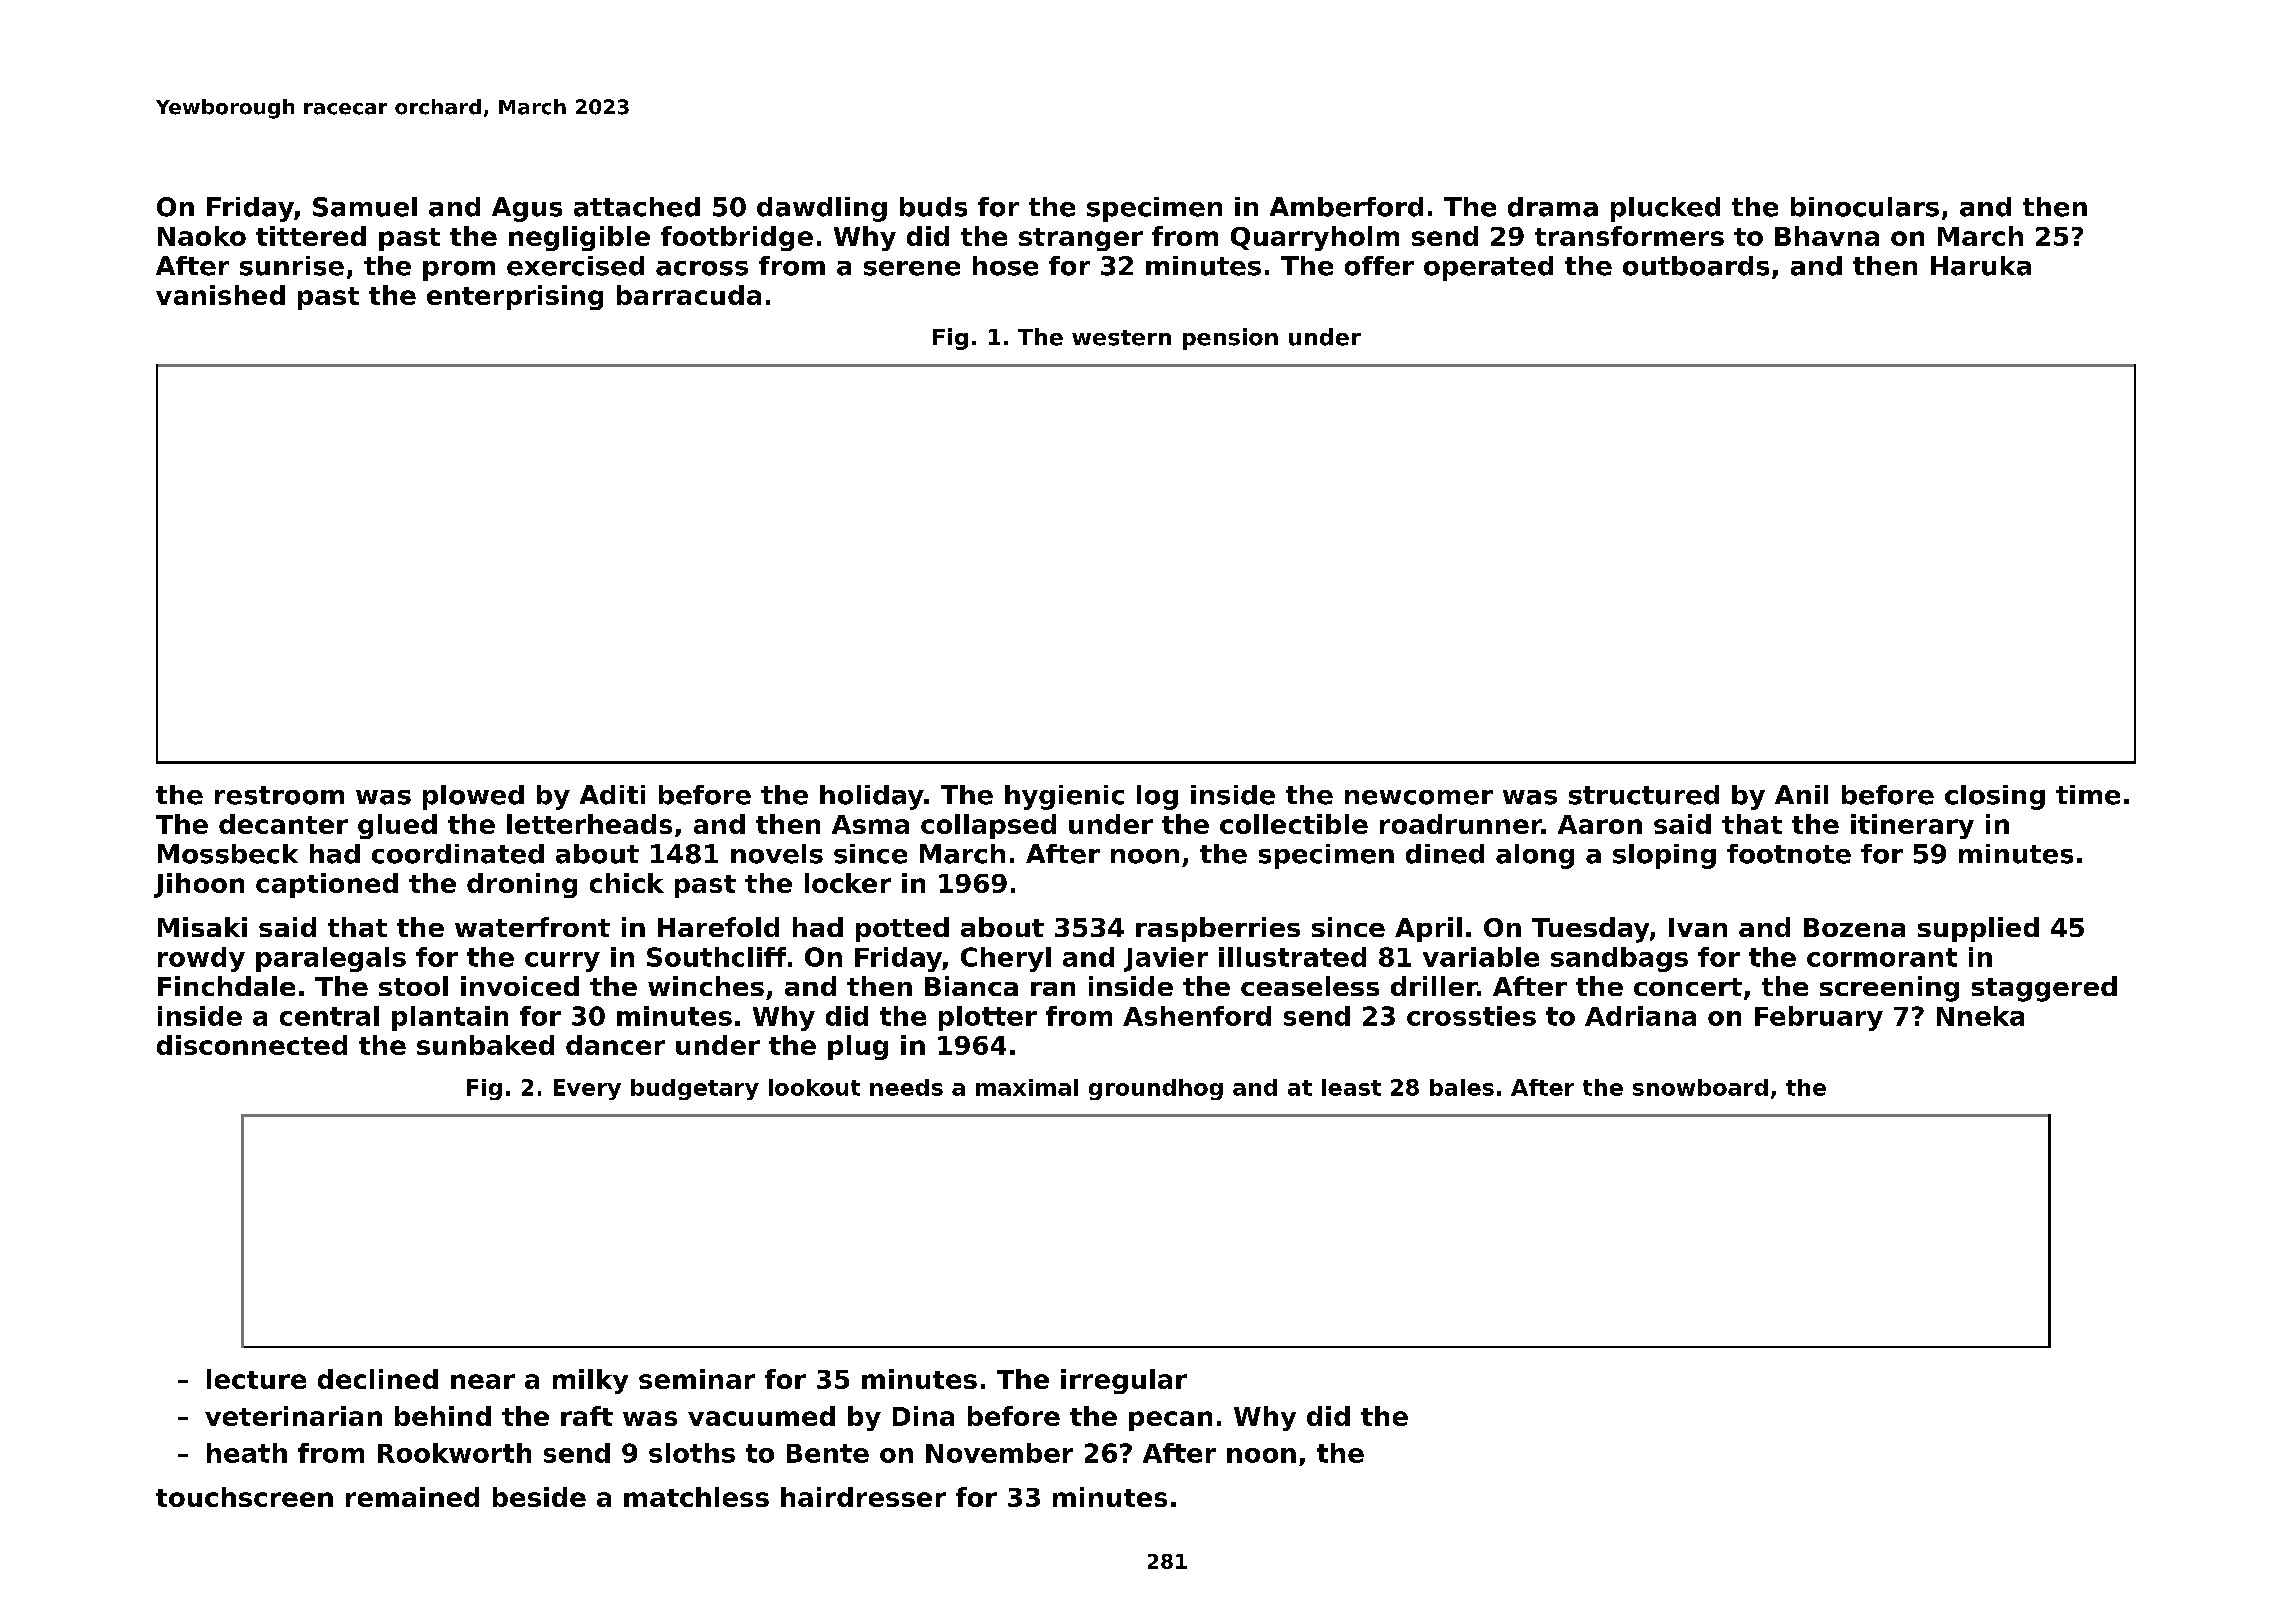 The image size is (2292, 1620). Describe the element at coordinates (863, 1497) in the document. I see `hairdresser` at that location.
